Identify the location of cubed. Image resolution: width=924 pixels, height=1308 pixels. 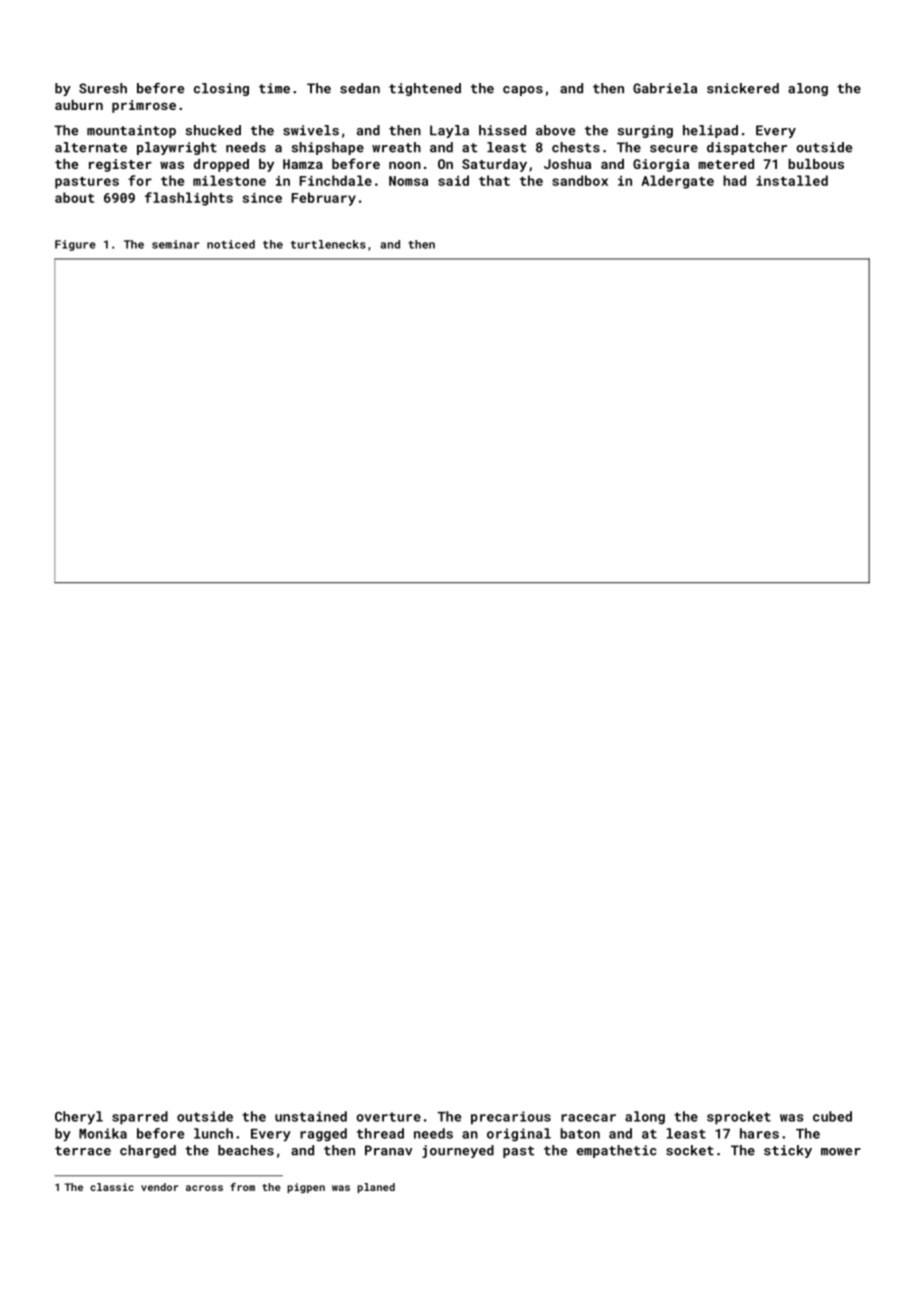
(832, 1116).
